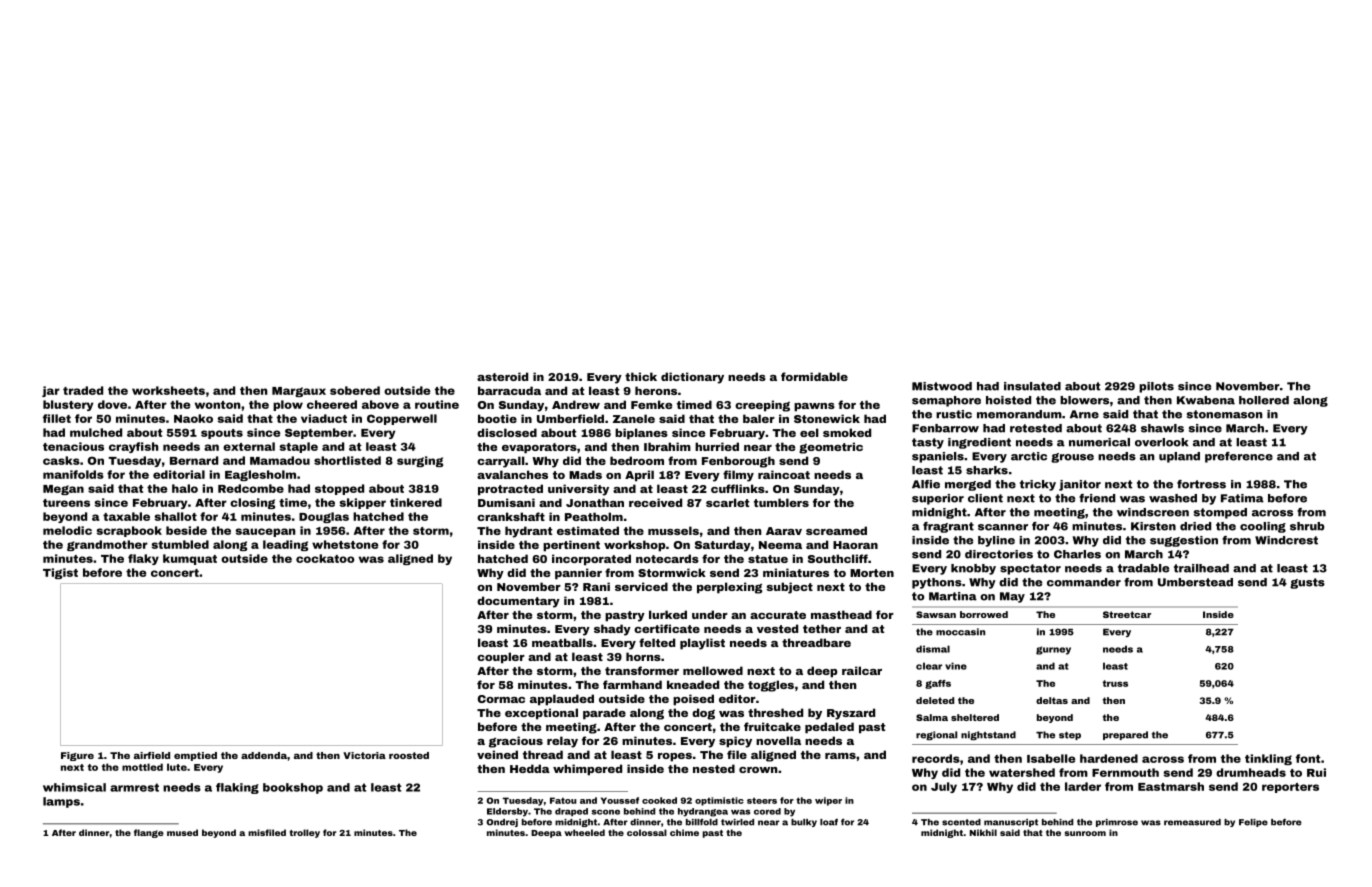 The height and width of the page is (887, 1372). What do you see at coordinates (61, 802) in the page?
I see `lamps` at bounding box center [61, 802].
